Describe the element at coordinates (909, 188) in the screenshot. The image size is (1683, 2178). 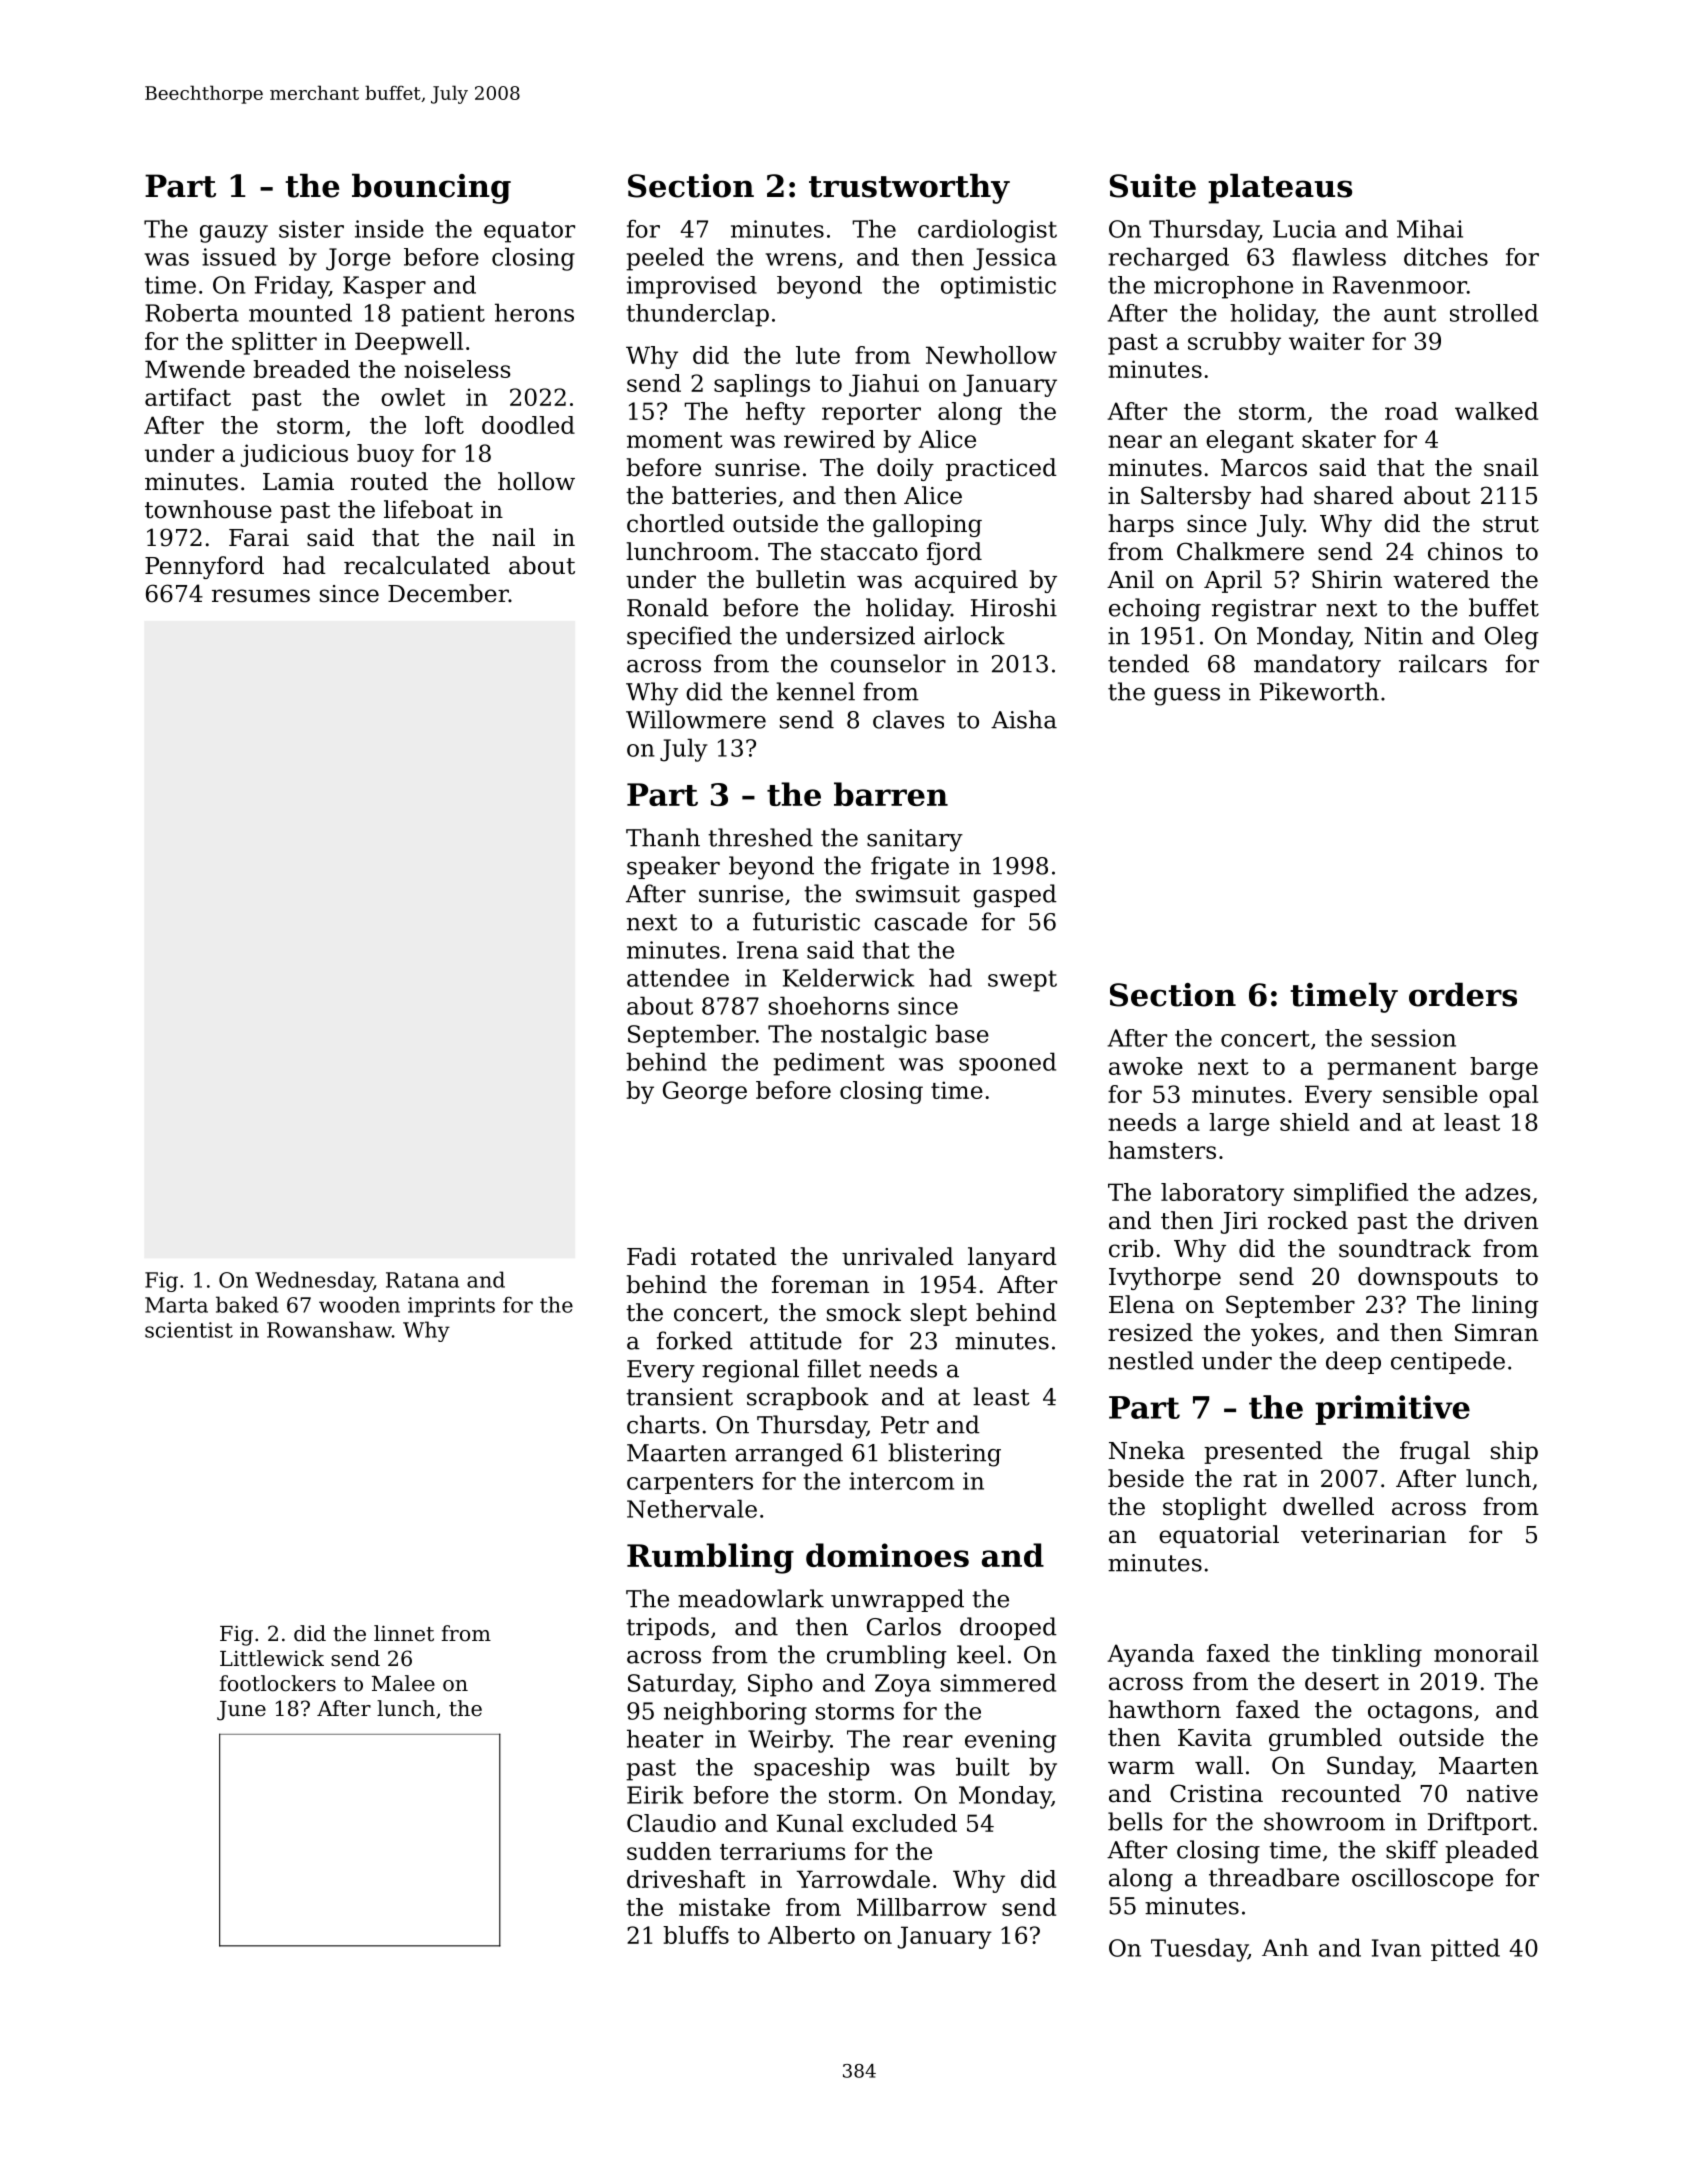
I see `trustworthy` at that location.
